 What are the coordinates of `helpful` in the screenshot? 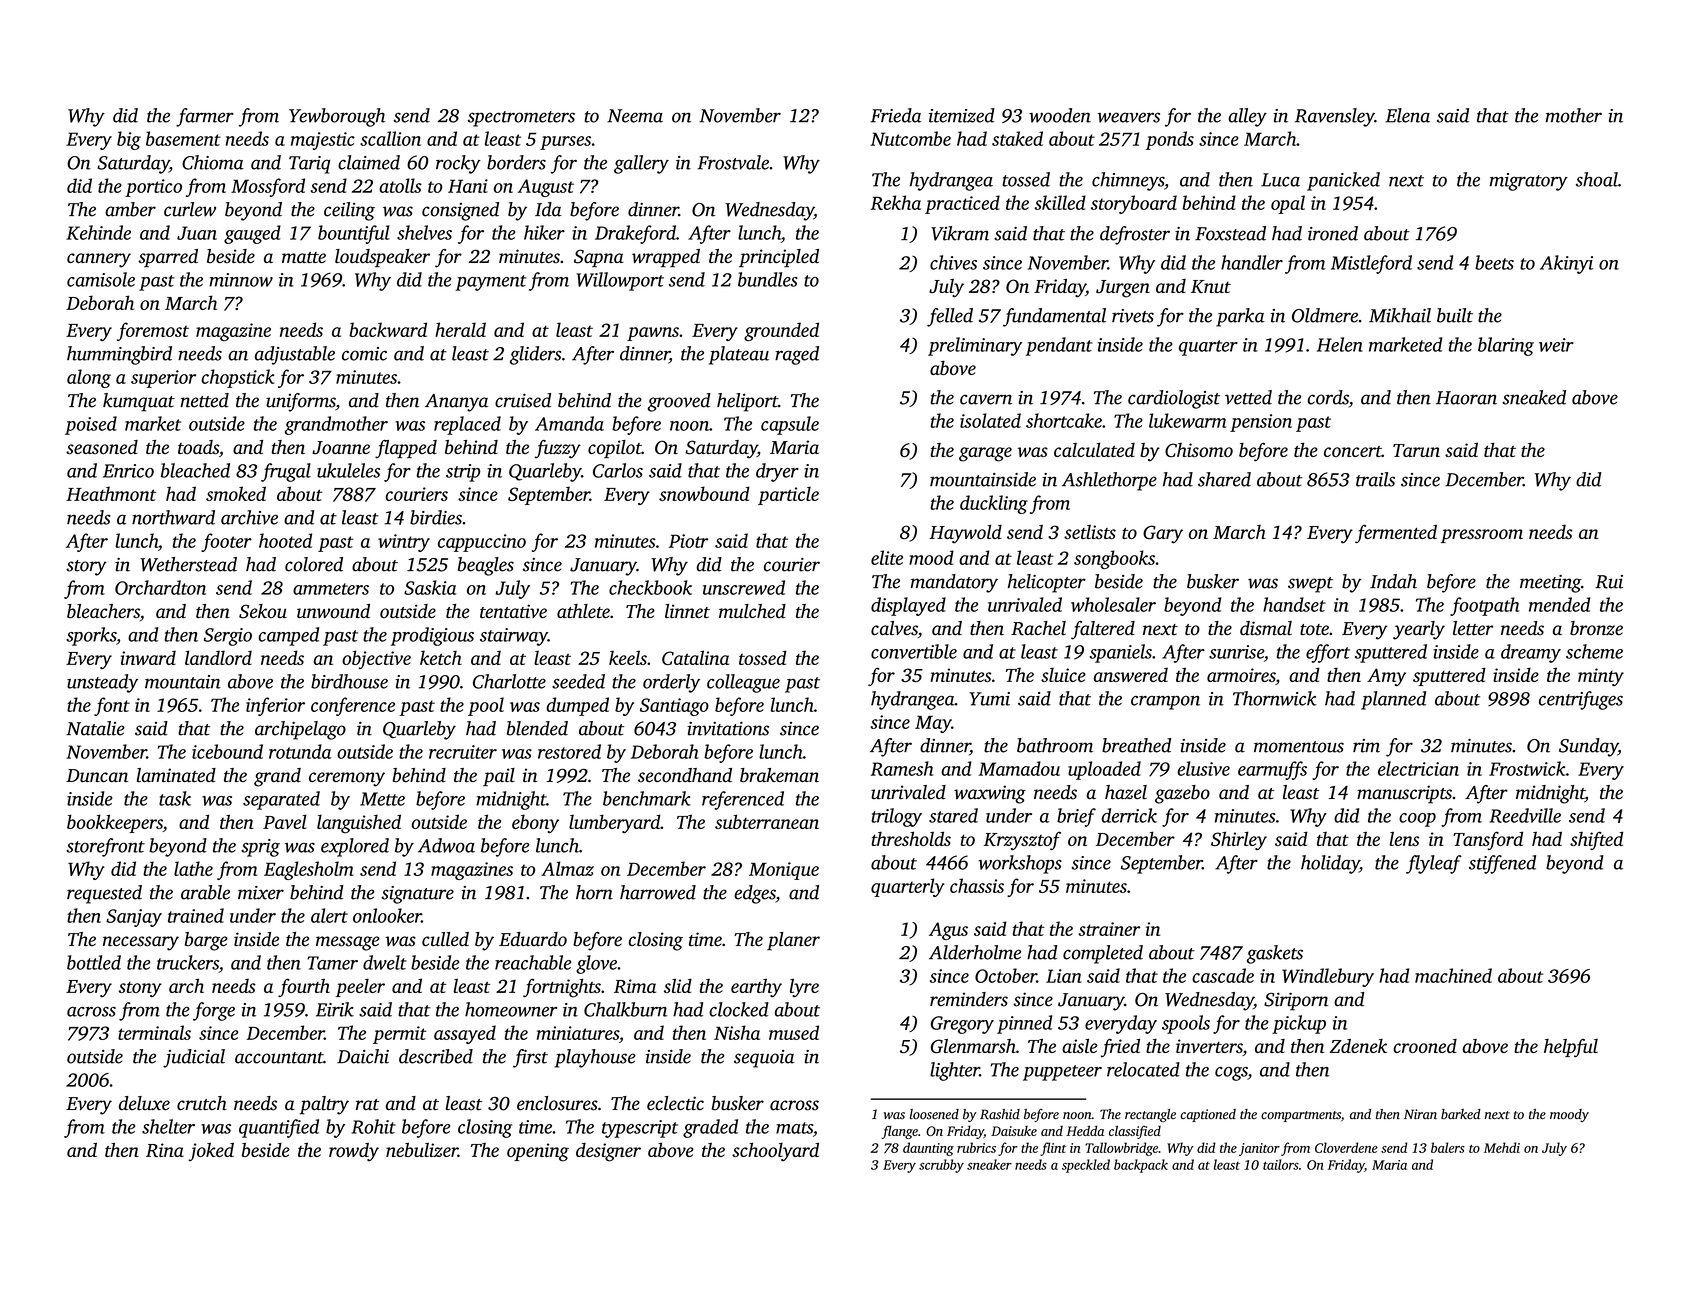 It's located at (1571, 1048).
